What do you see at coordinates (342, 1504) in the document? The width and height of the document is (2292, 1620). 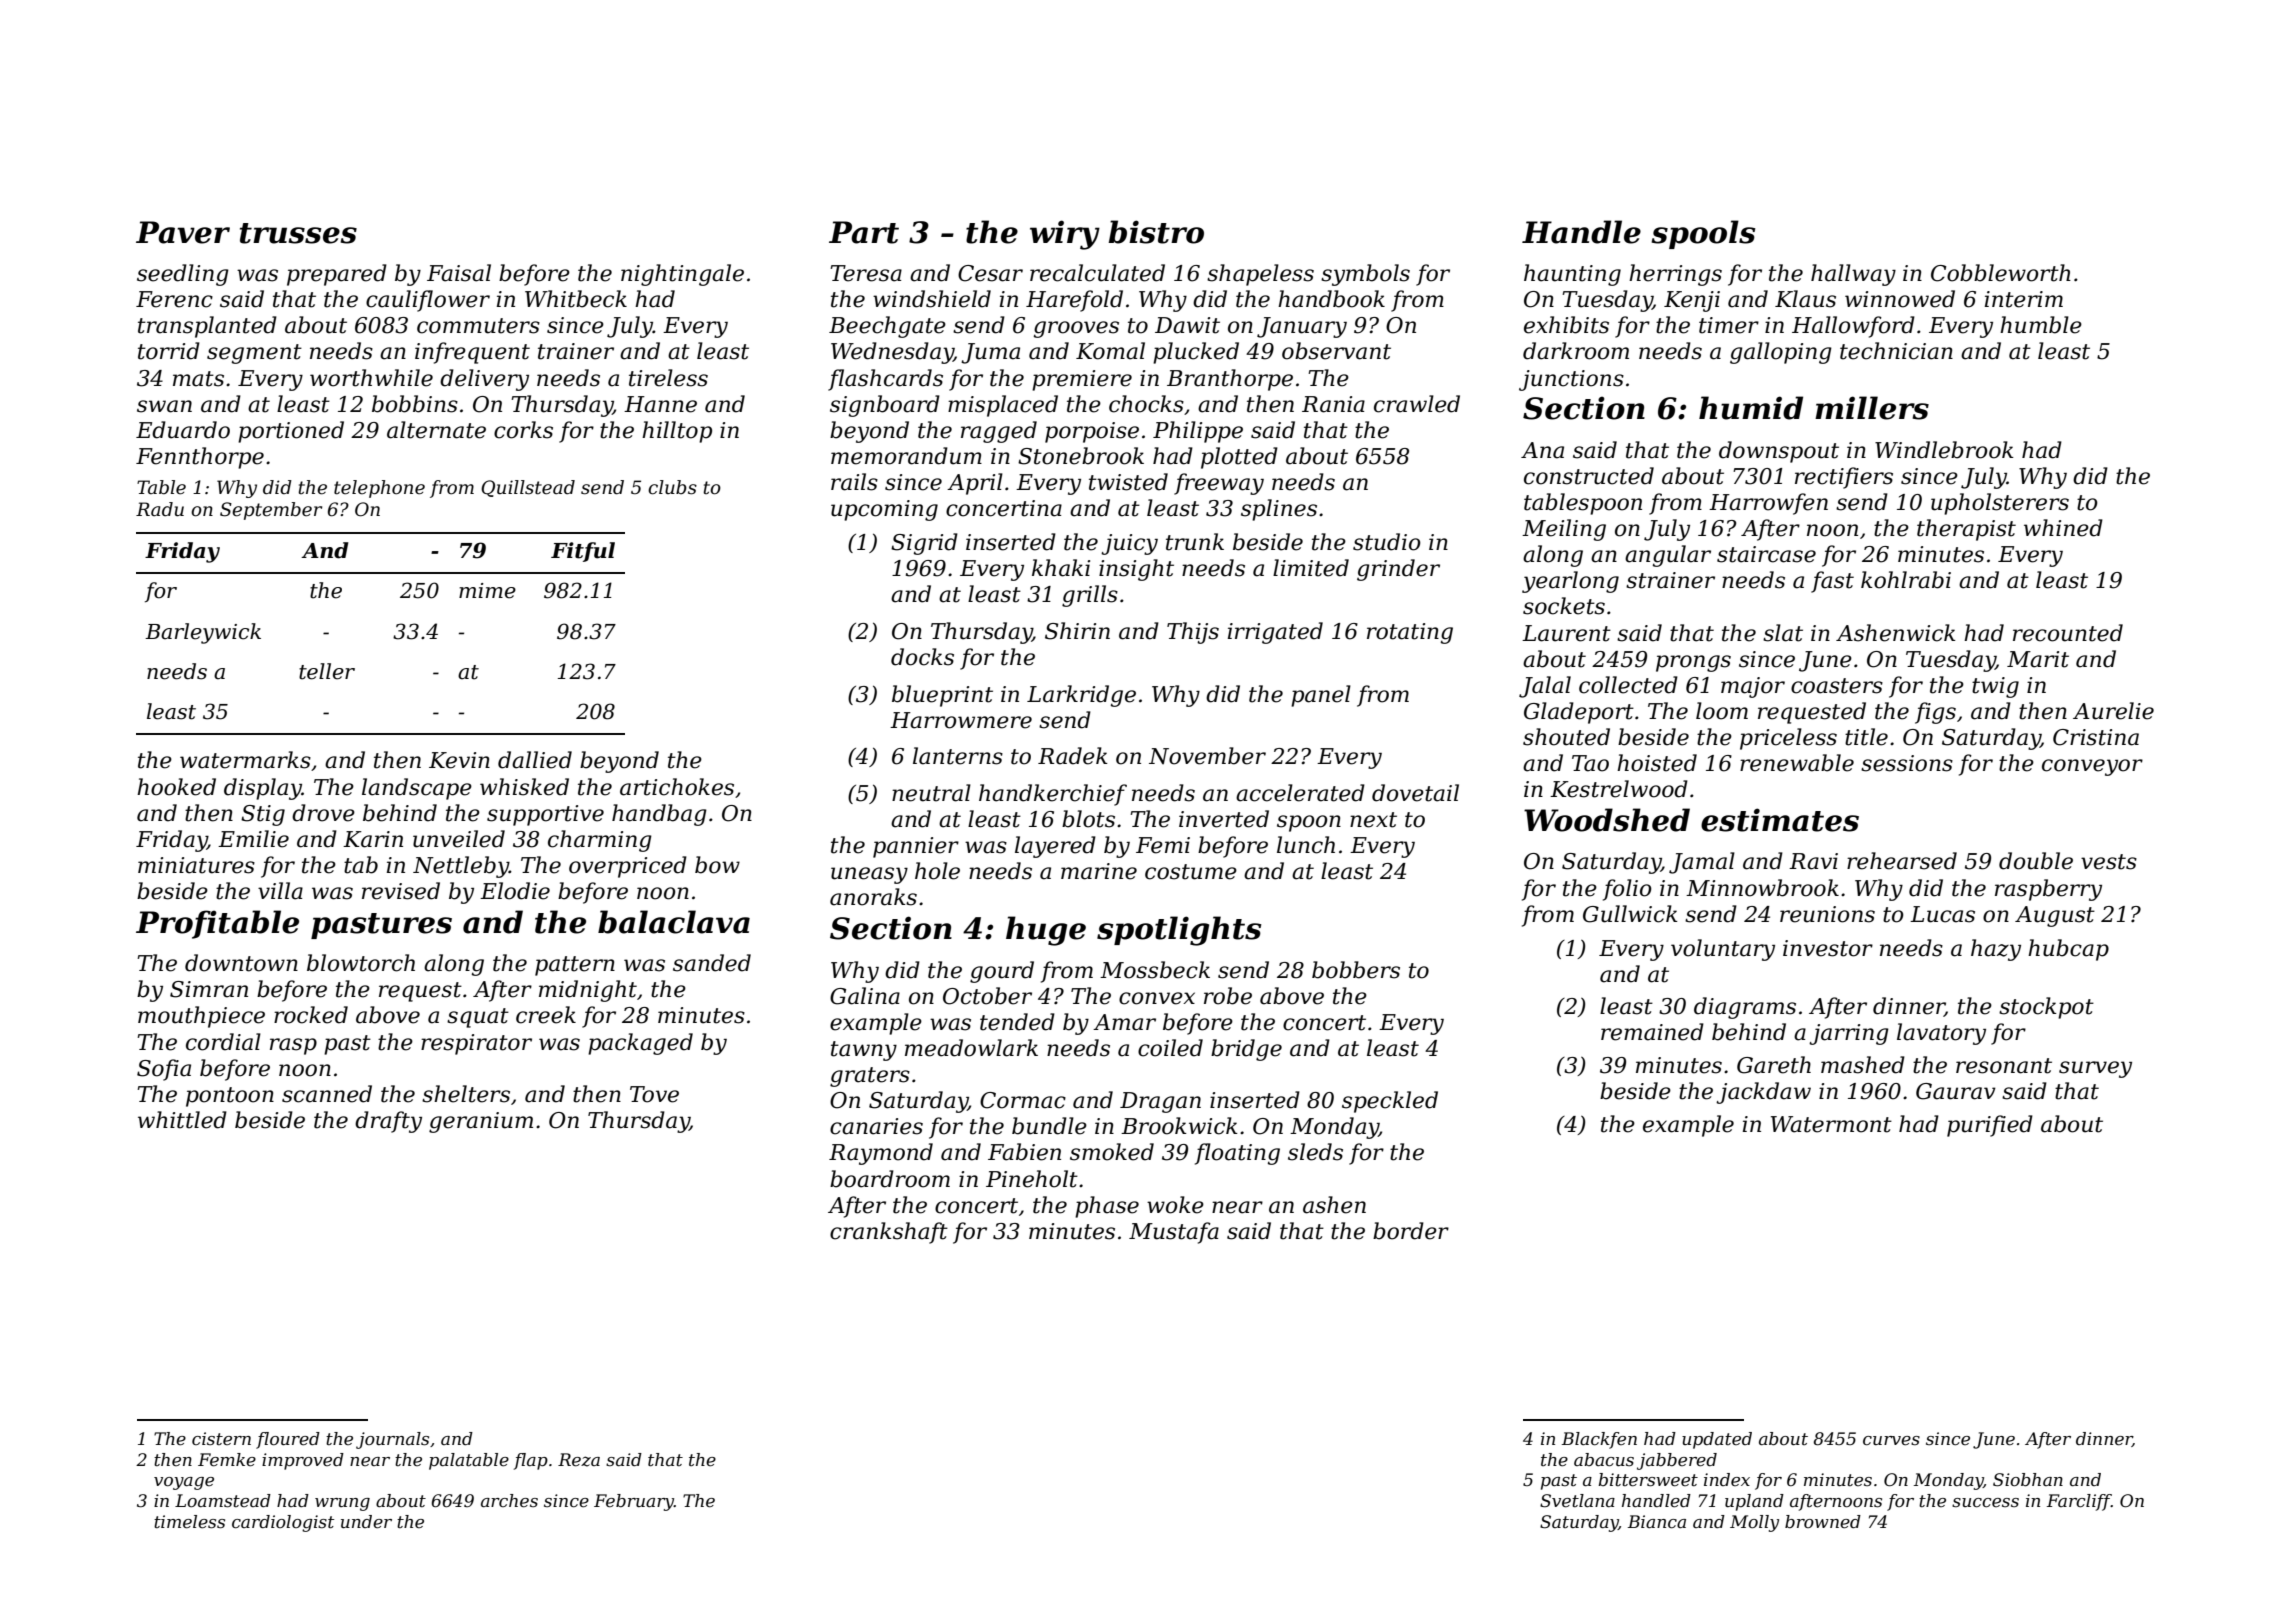 I see `wrung` at bounding box center [342, 1504].
